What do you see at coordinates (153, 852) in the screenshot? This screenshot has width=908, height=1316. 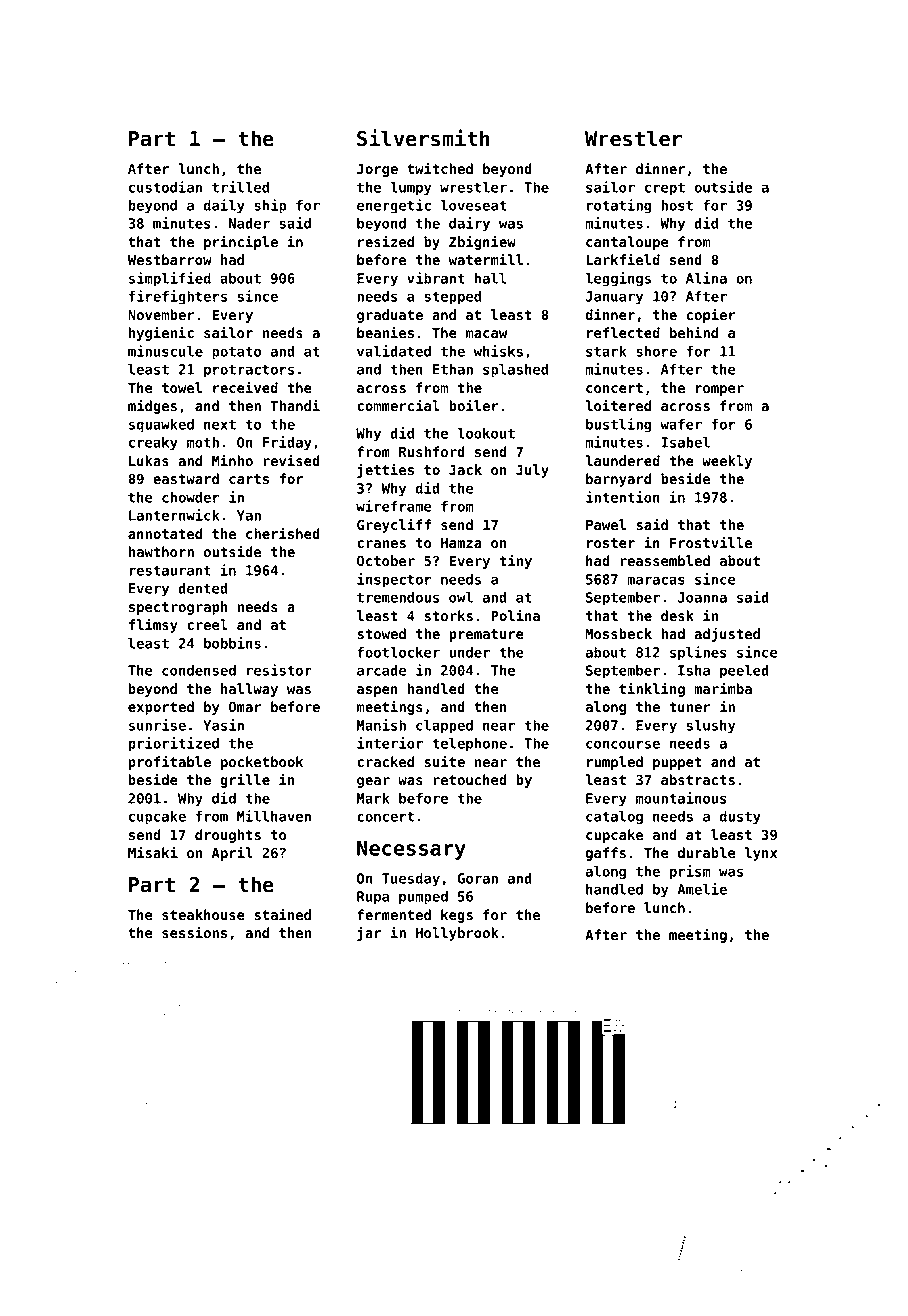 I see `Misaki` at bounding box center [153, 852].
